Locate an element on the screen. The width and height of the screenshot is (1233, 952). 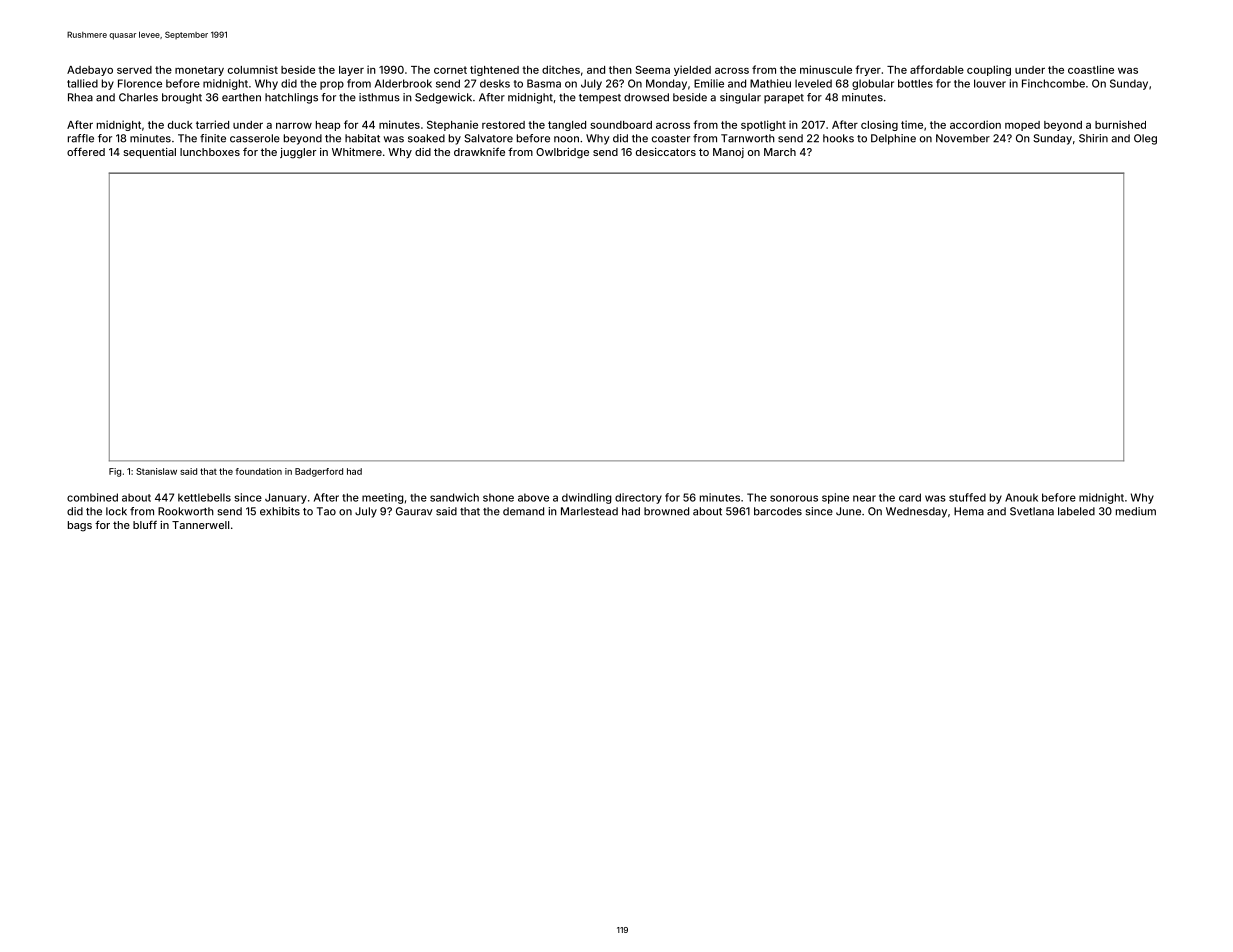
November is located at coordinates (963, 138).
